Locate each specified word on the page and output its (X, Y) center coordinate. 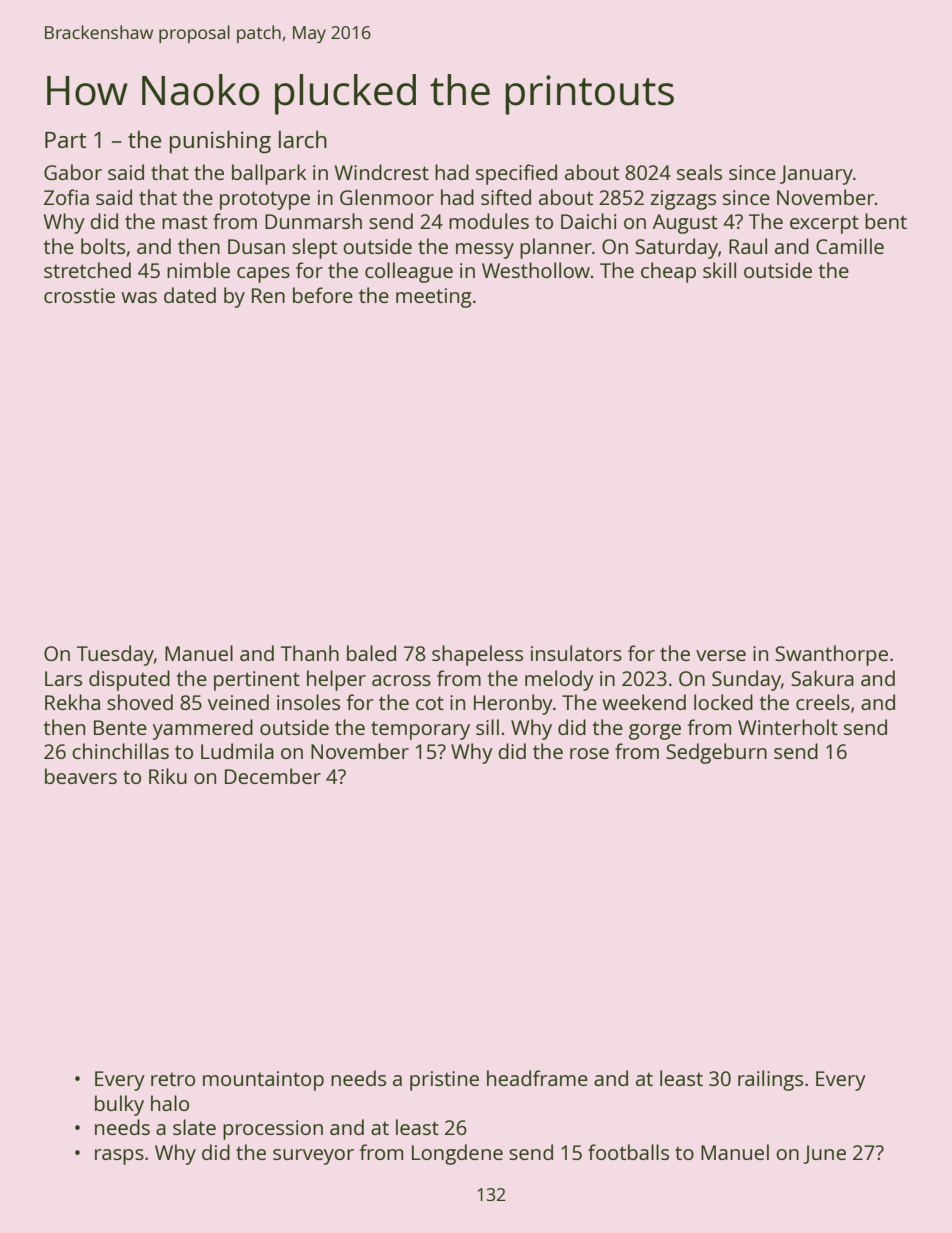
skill (719, 270)
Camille (850, 246)
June (824, 1154)
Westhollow (536, 270)
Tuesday (115, 655)
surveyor (313, 1157)
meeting (433, 298)
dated (190, 295)
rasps (119, 1157)
